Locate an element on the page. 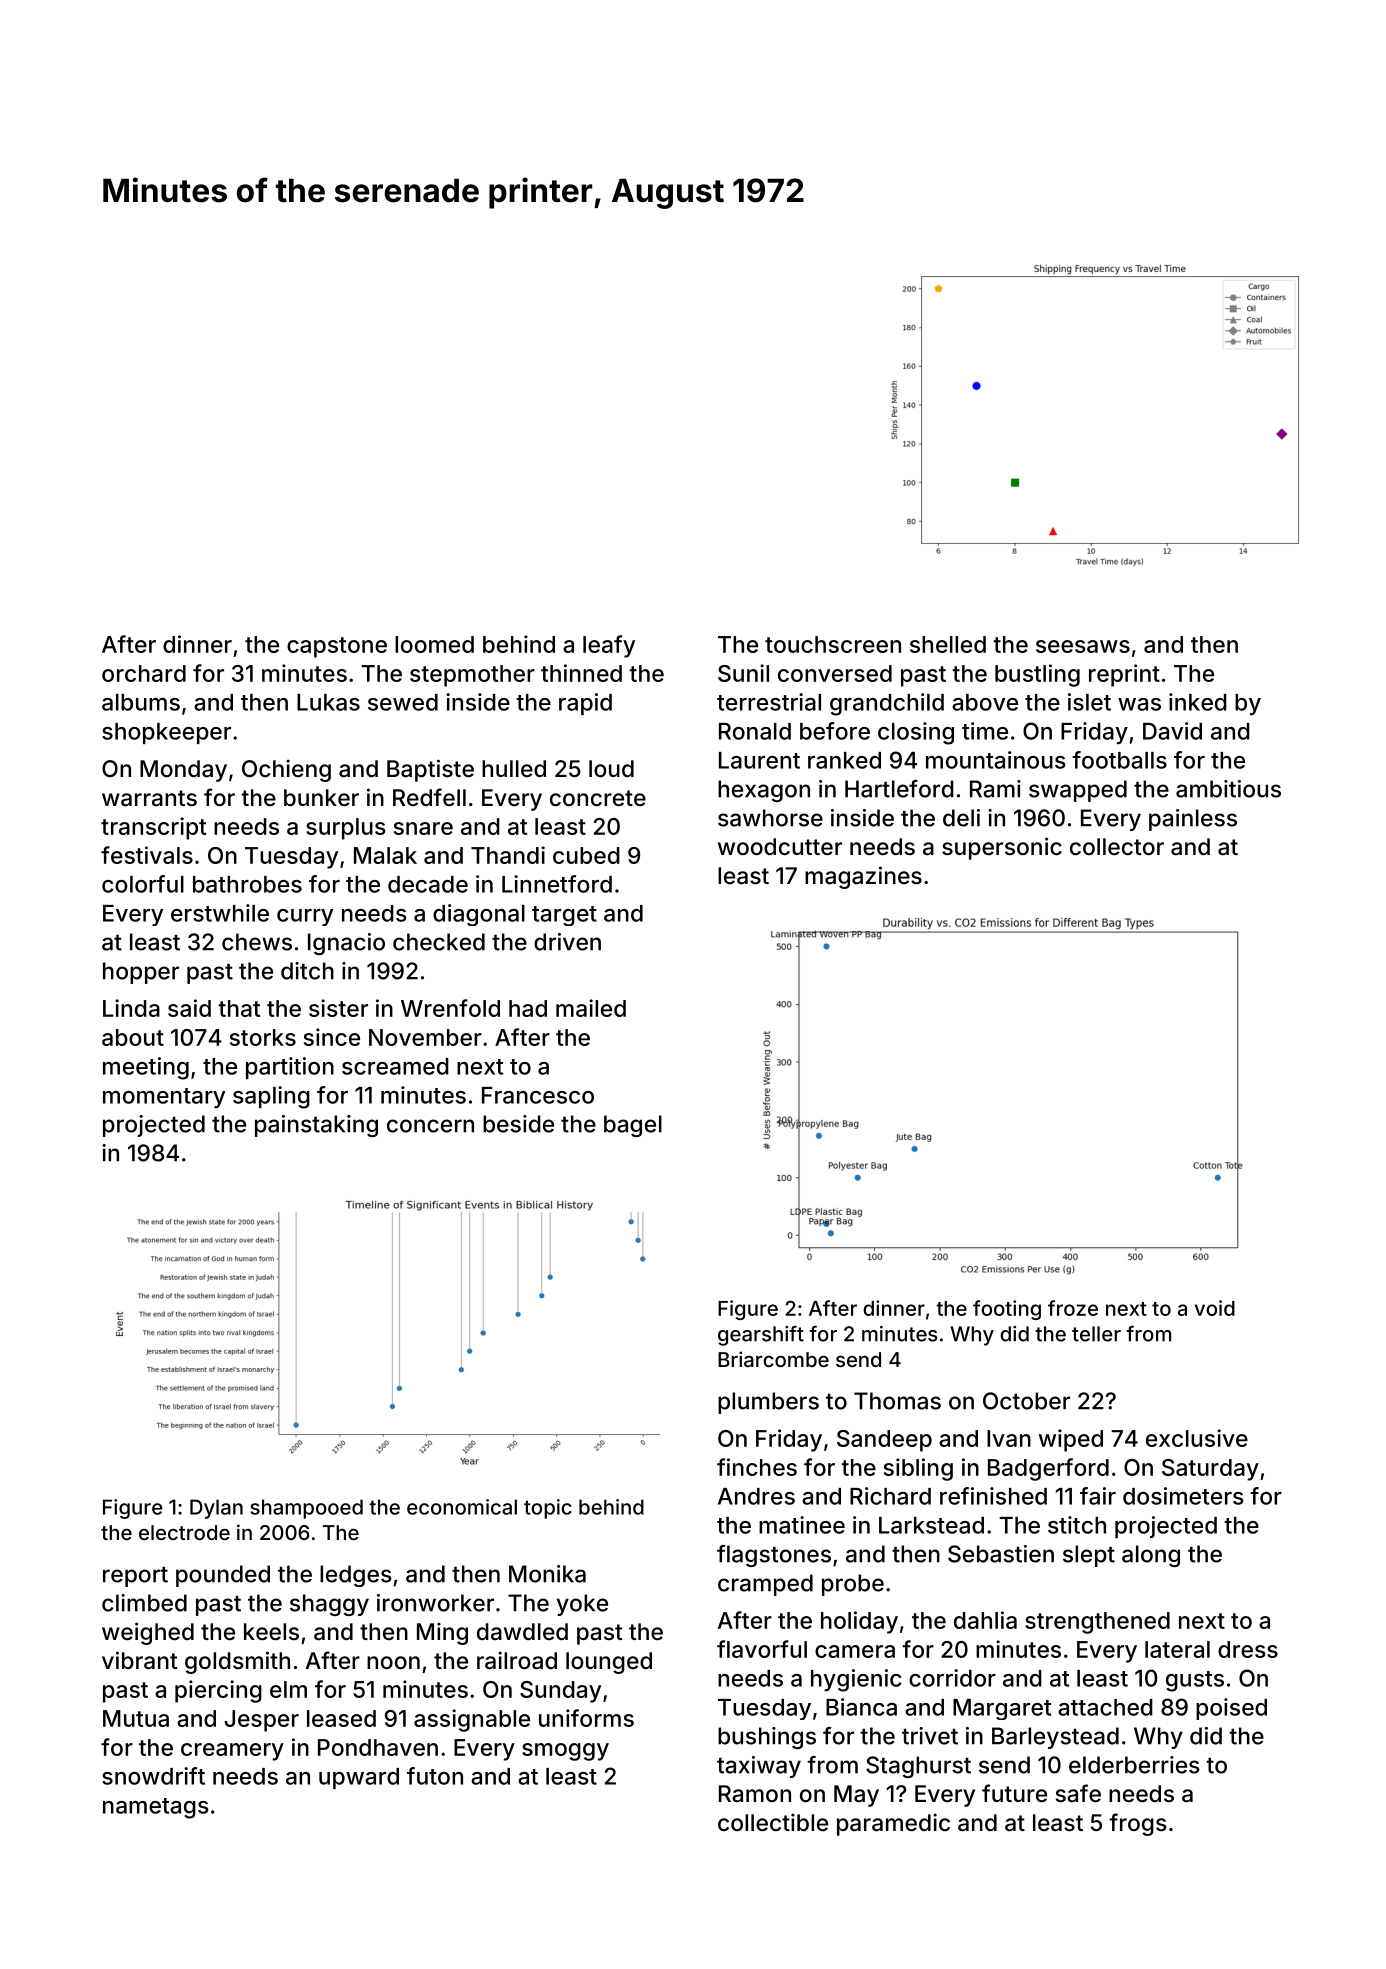 The width and height of the document is (1386, 1969). about is located at coordinates (133, 1037).
